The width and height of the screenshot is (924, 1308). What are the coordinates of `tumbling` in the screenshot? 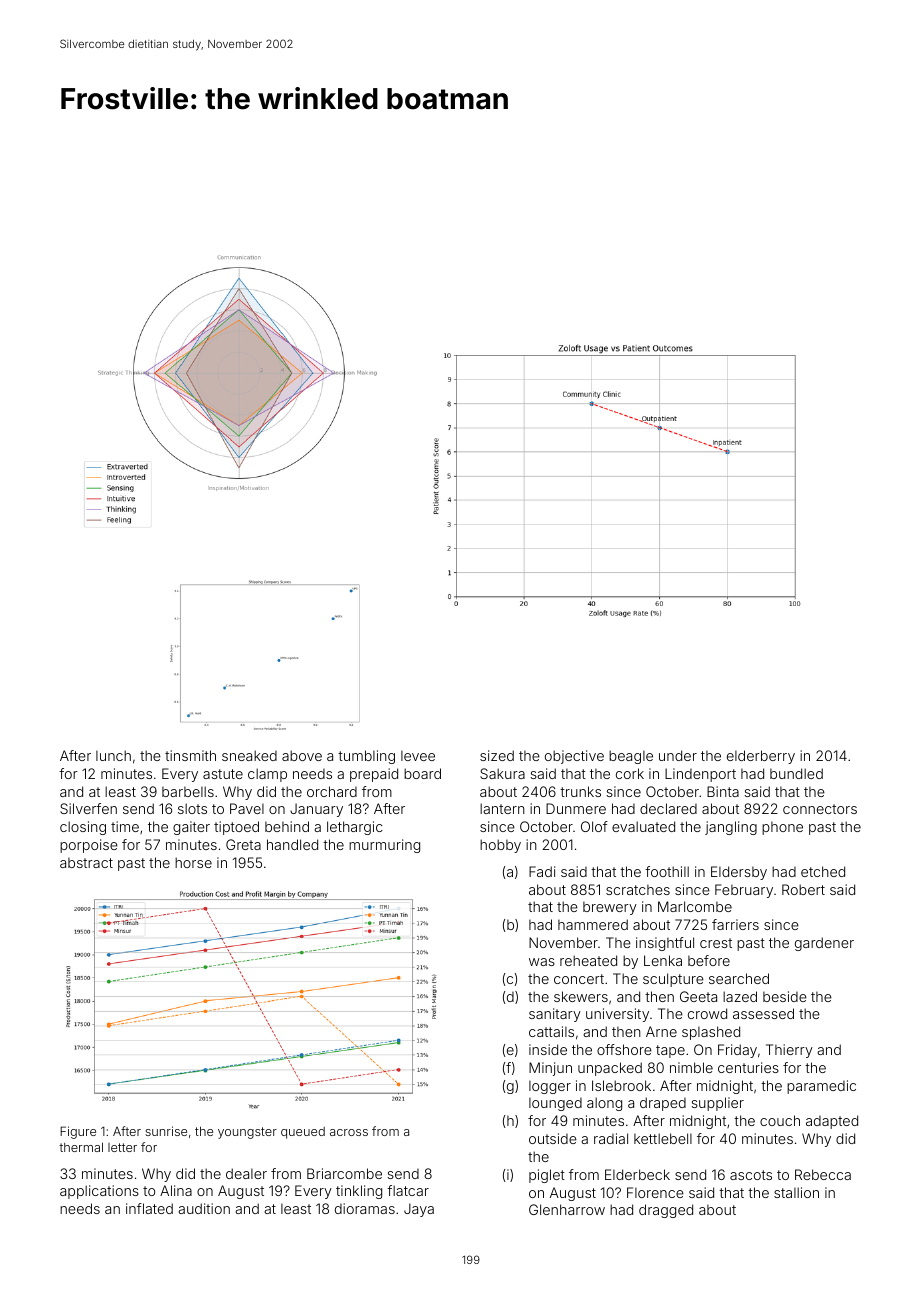 It's located at (366, 757).
